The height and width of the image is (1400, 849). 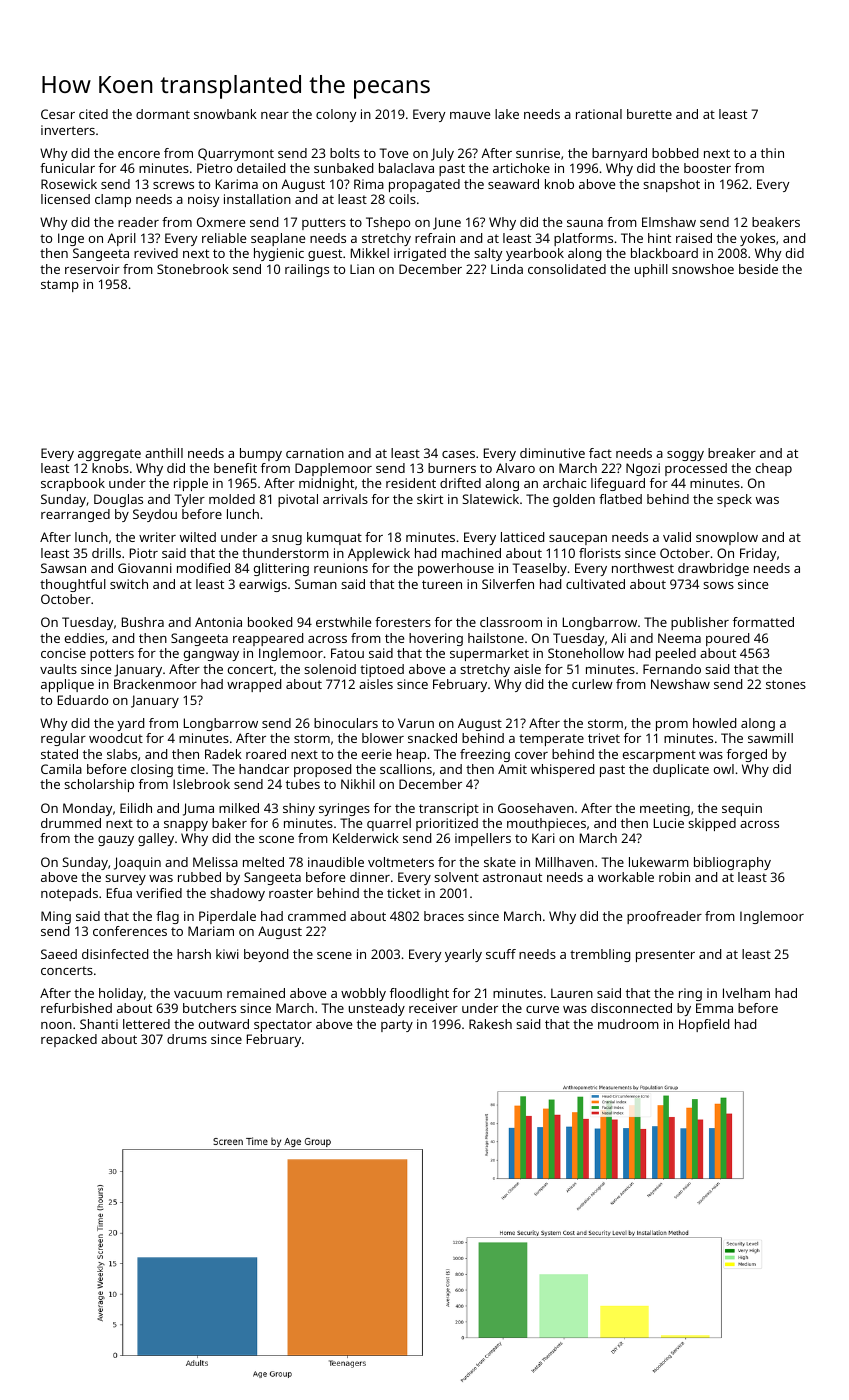 I want to click on Linda, so click(x=507, y=269).
